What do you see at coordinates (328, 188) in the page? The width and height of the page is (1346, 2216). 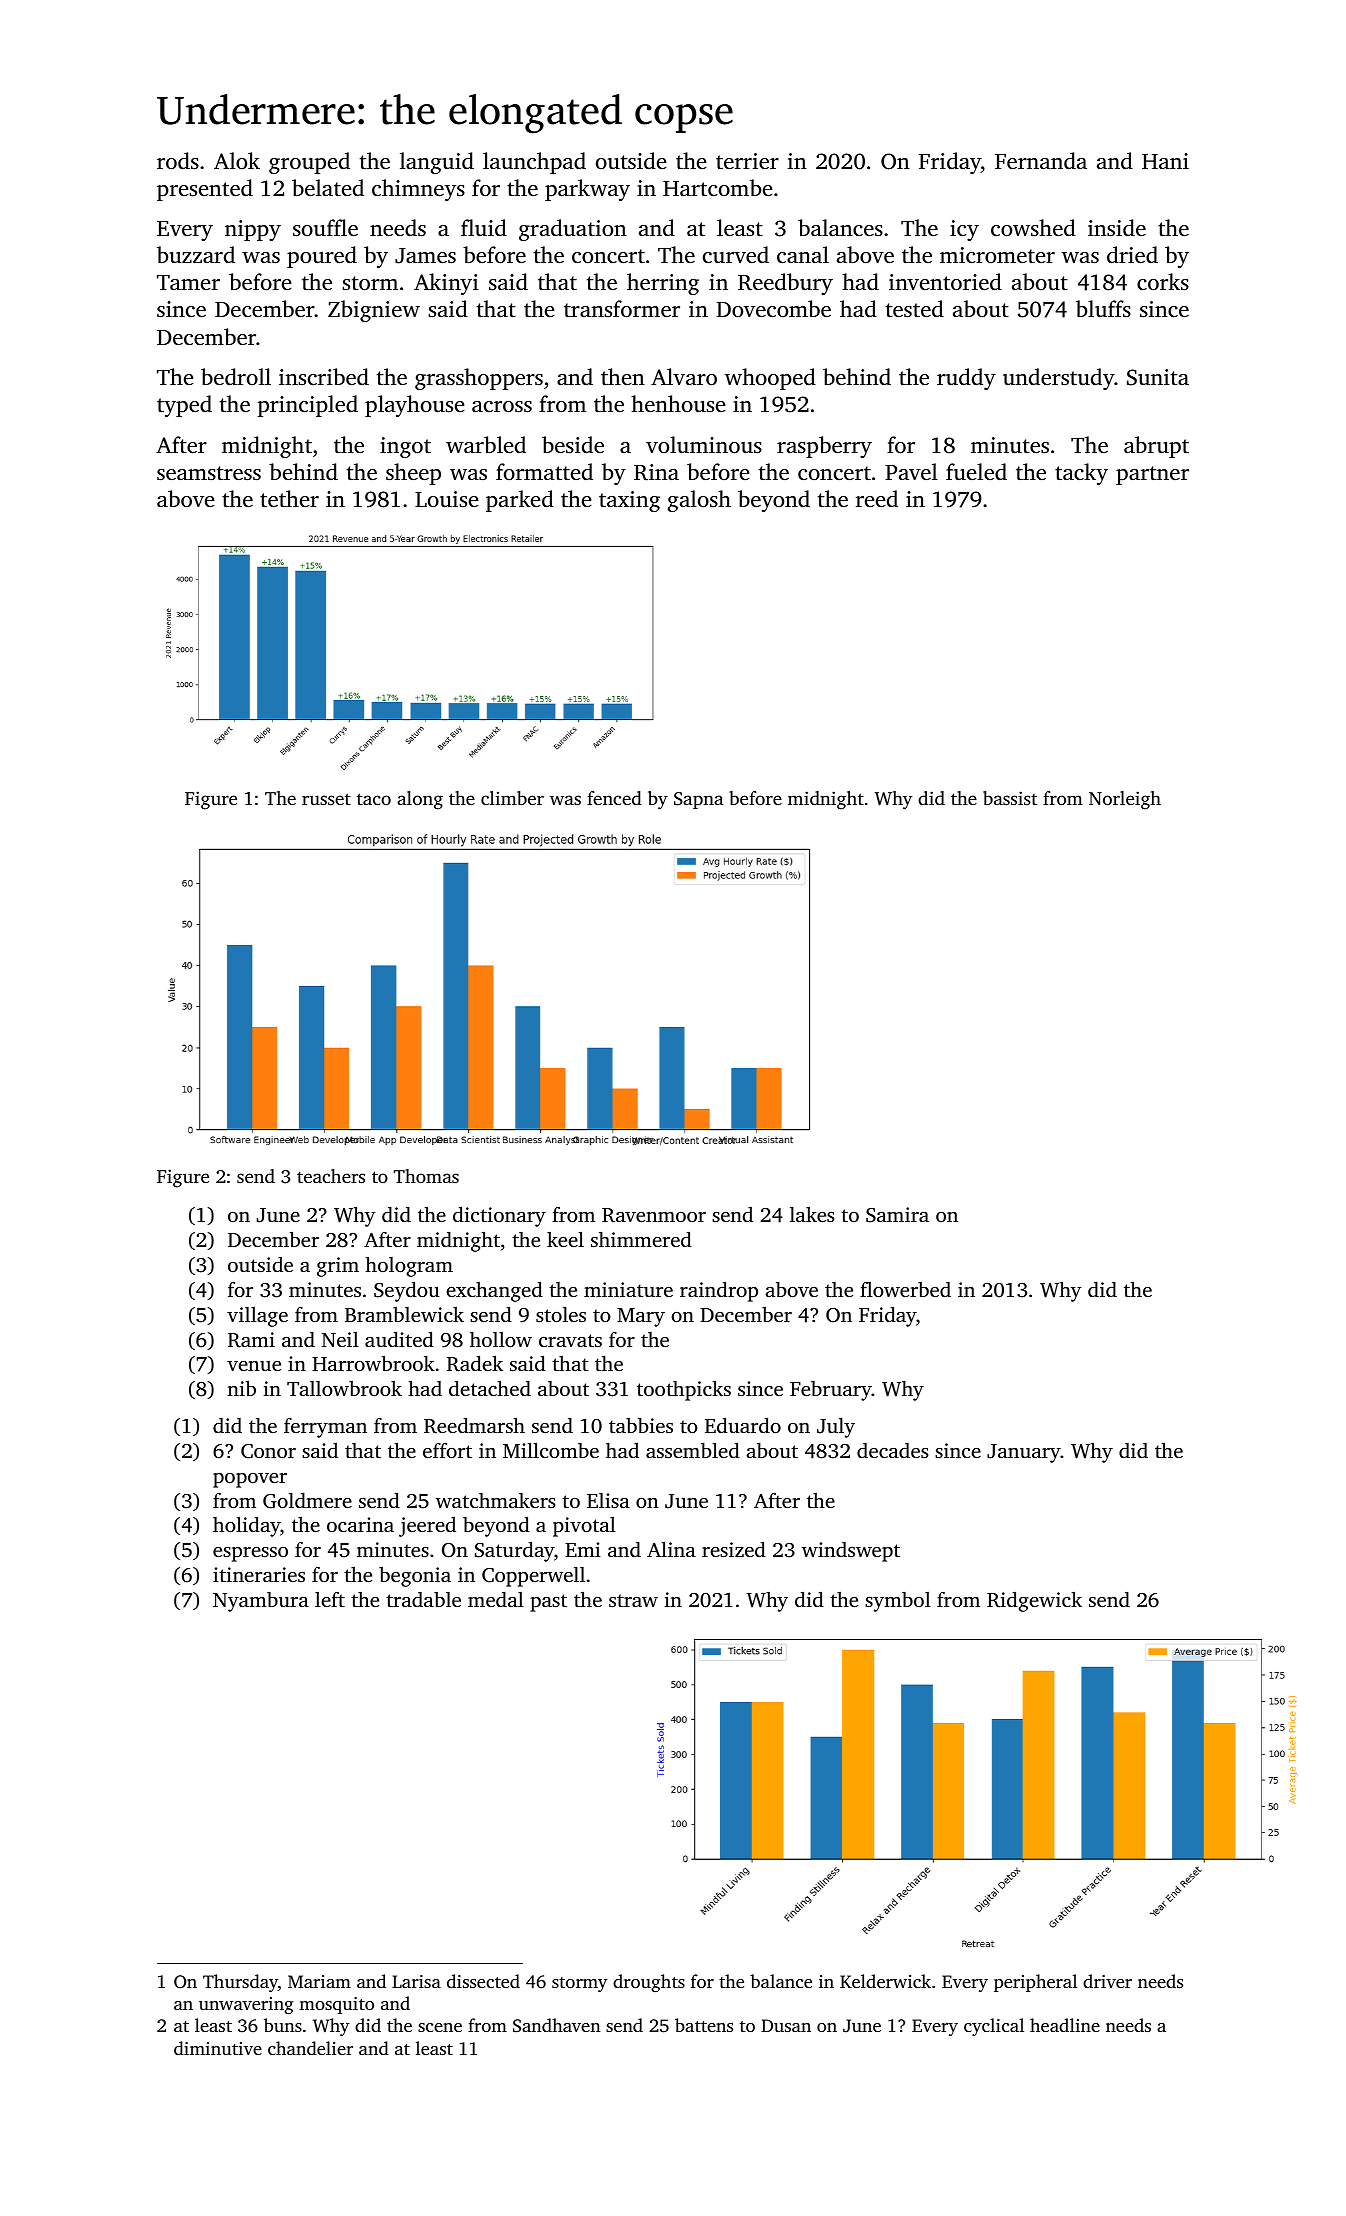 I see `belated` at bounding box center [328, 188].
